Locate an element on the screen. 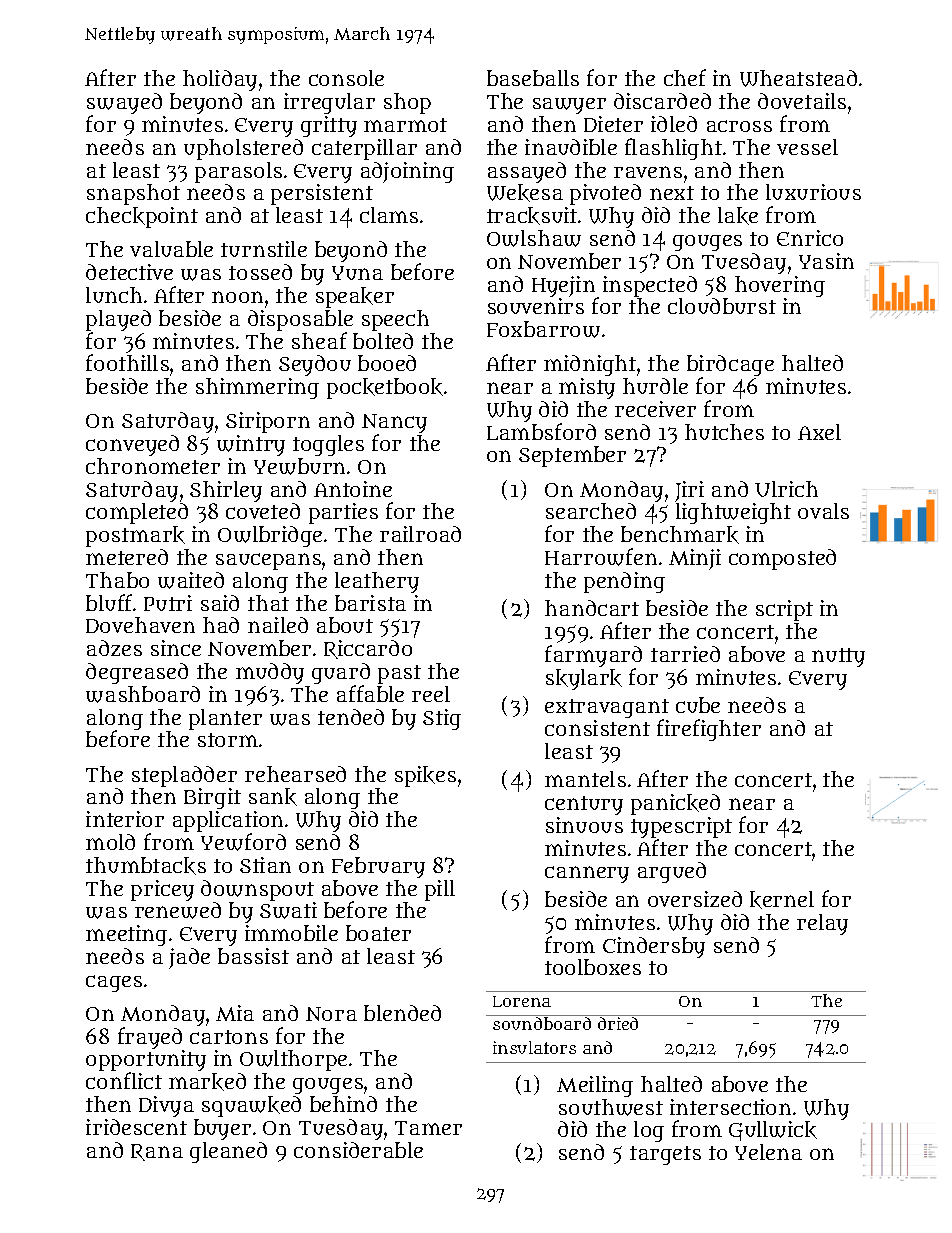 The width and height of the screenshot is (952, 1233). Tamer is located at coordinates (428, 1128).
